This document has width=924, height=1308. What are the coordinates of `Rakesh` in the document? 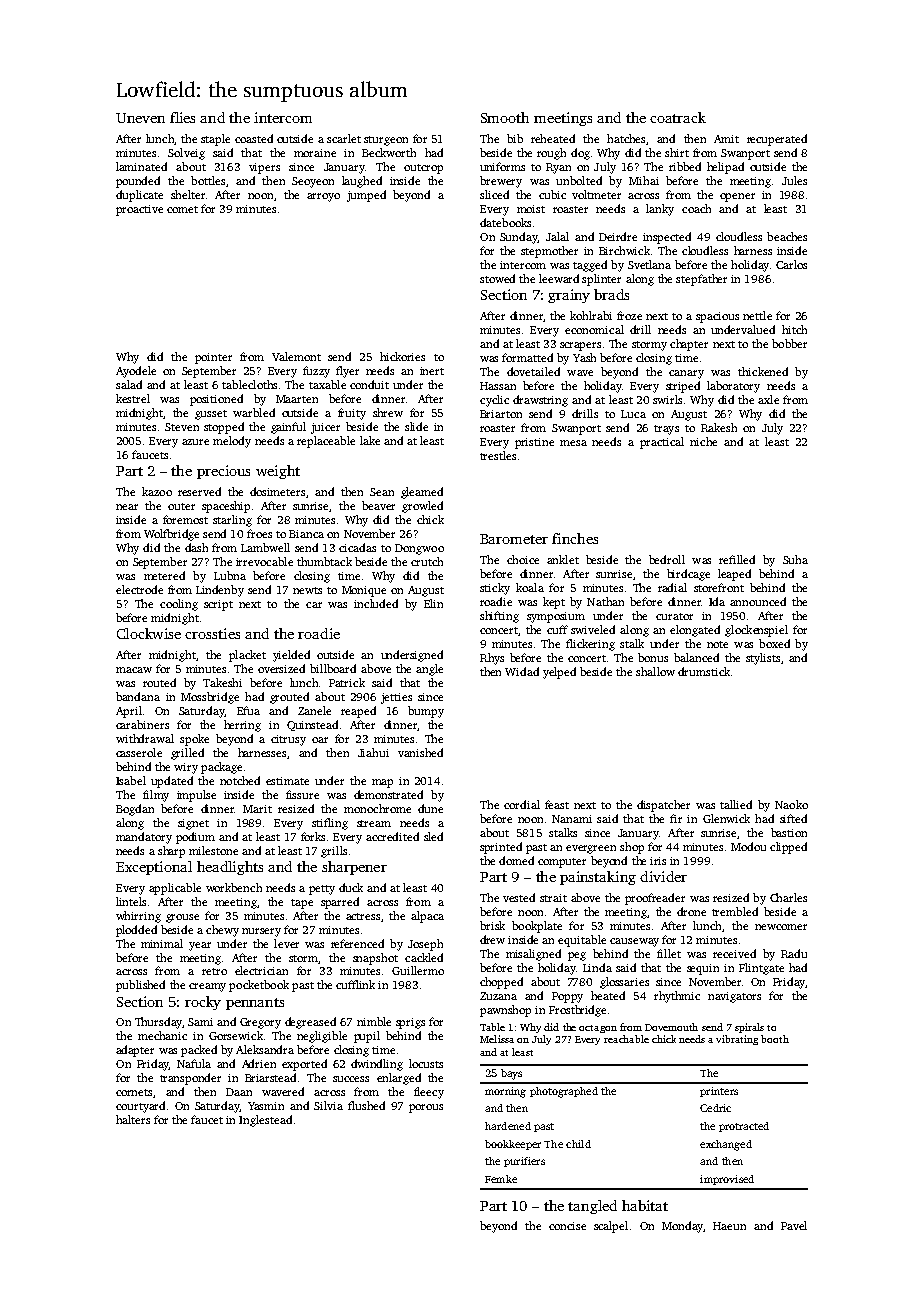 It's located at (719, 427).
